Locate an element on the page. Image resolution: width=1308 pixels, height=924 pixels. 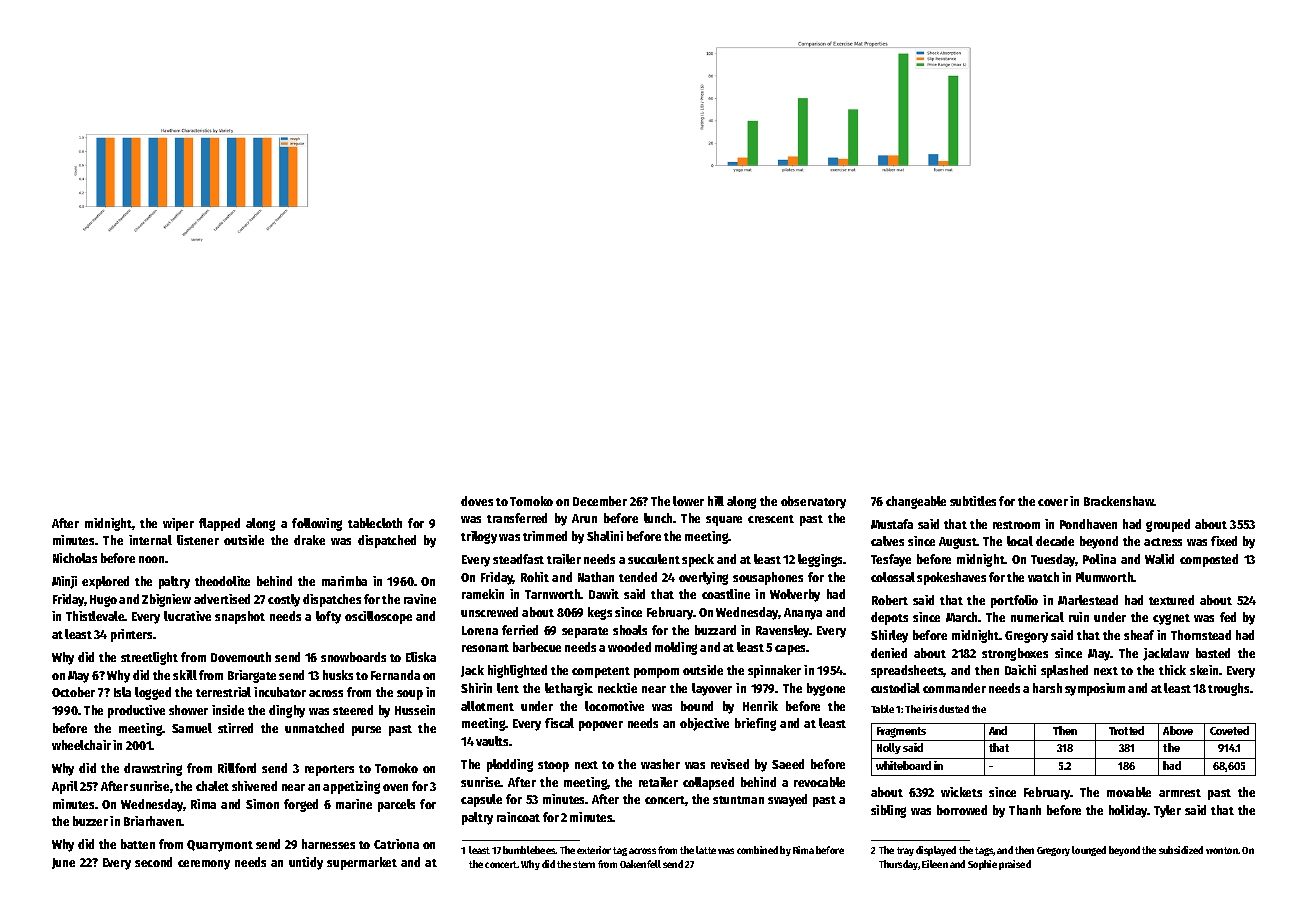
doves is located at coordinates (477, 501).
